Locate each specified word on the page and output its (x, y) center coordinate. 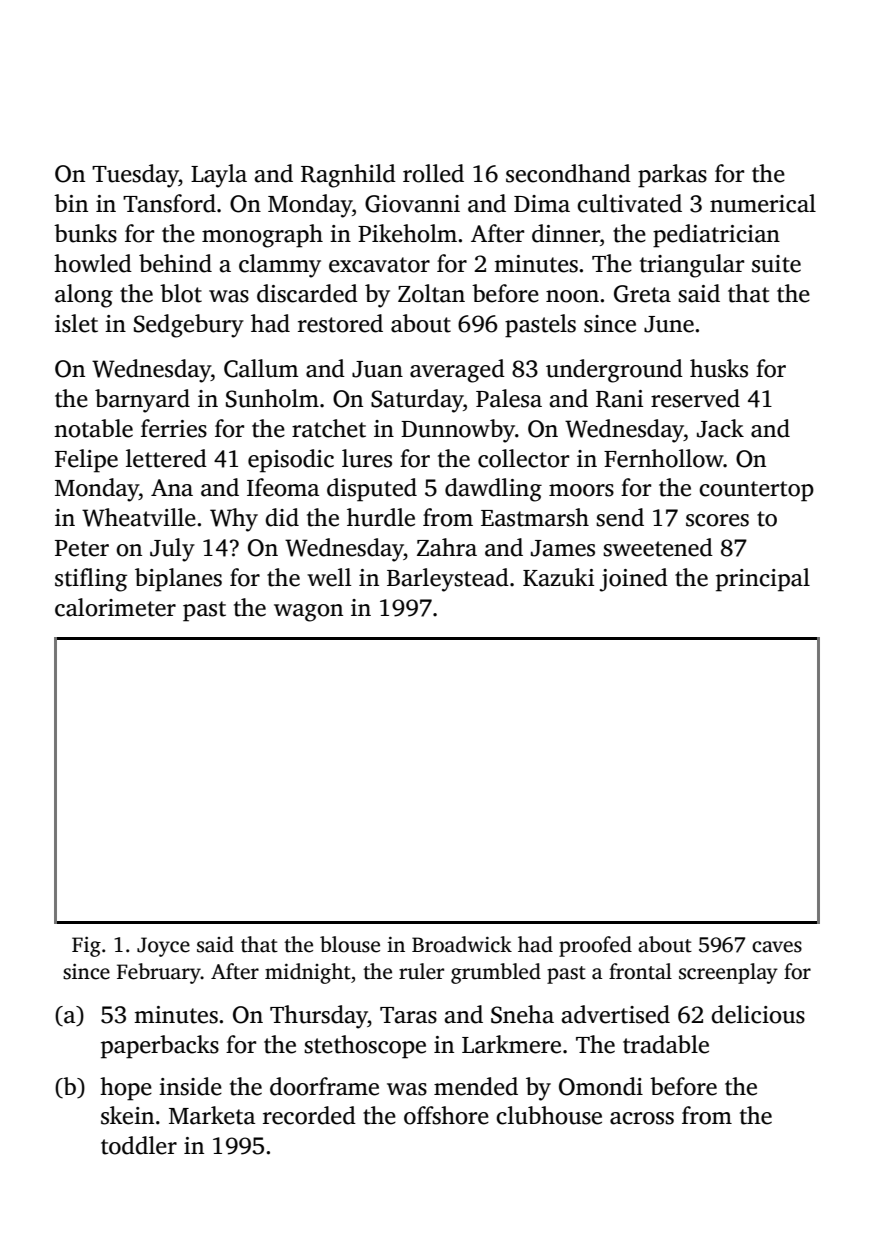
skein (127, 1115)
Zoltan (431, 293)
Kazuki (558, 577)
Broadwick (462, 944)
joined (634, 580)
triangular (692, 266)
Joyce (163, 947)
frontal (640, 971)
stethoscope (365, 1047)
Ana (172, 488)
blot (181, 293)
